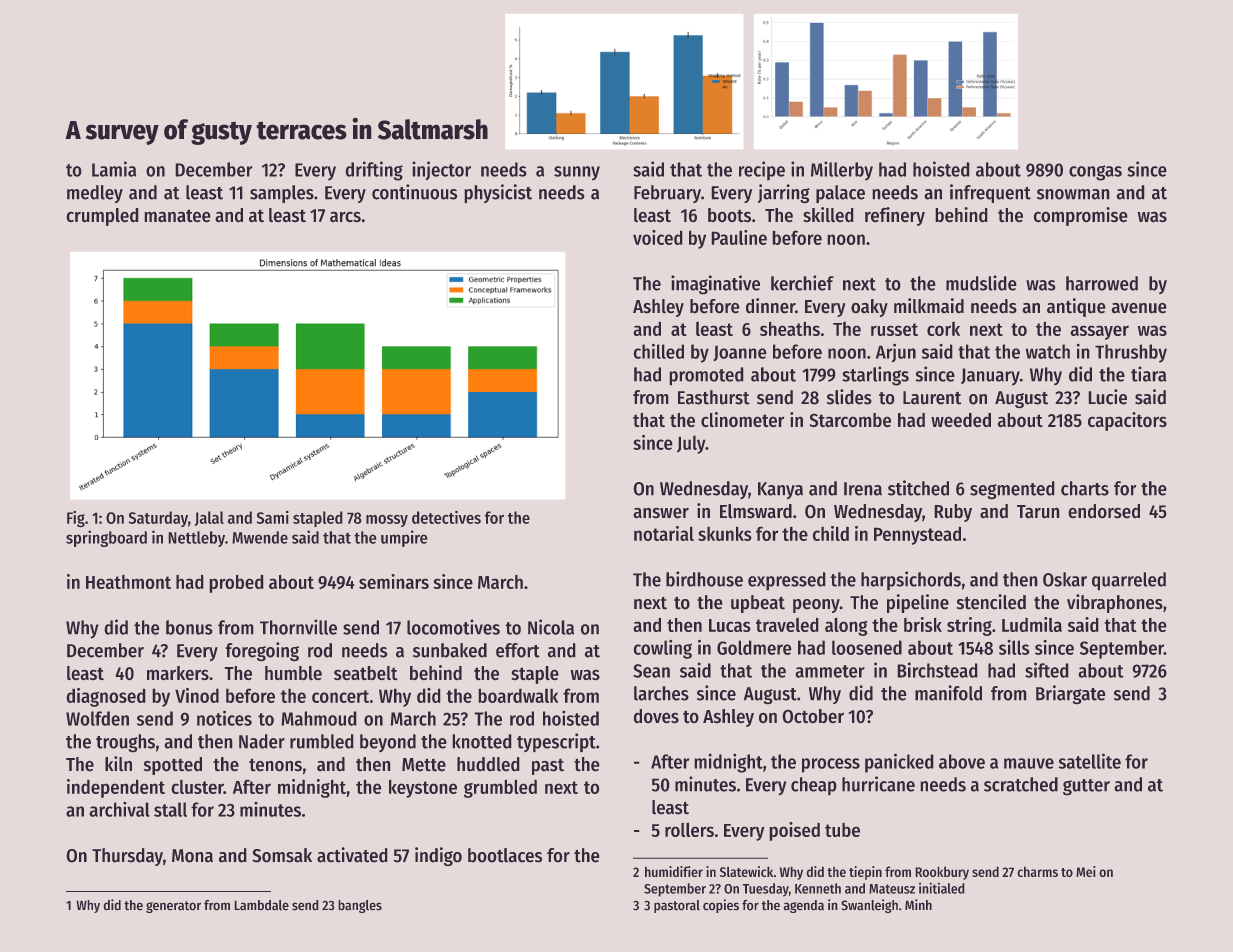 This screenshot has height=952, width=1233. What do you see at coordinates (1089, 761) in the screenshot?
I see `satellite` at bounding box center [1089, 761].
